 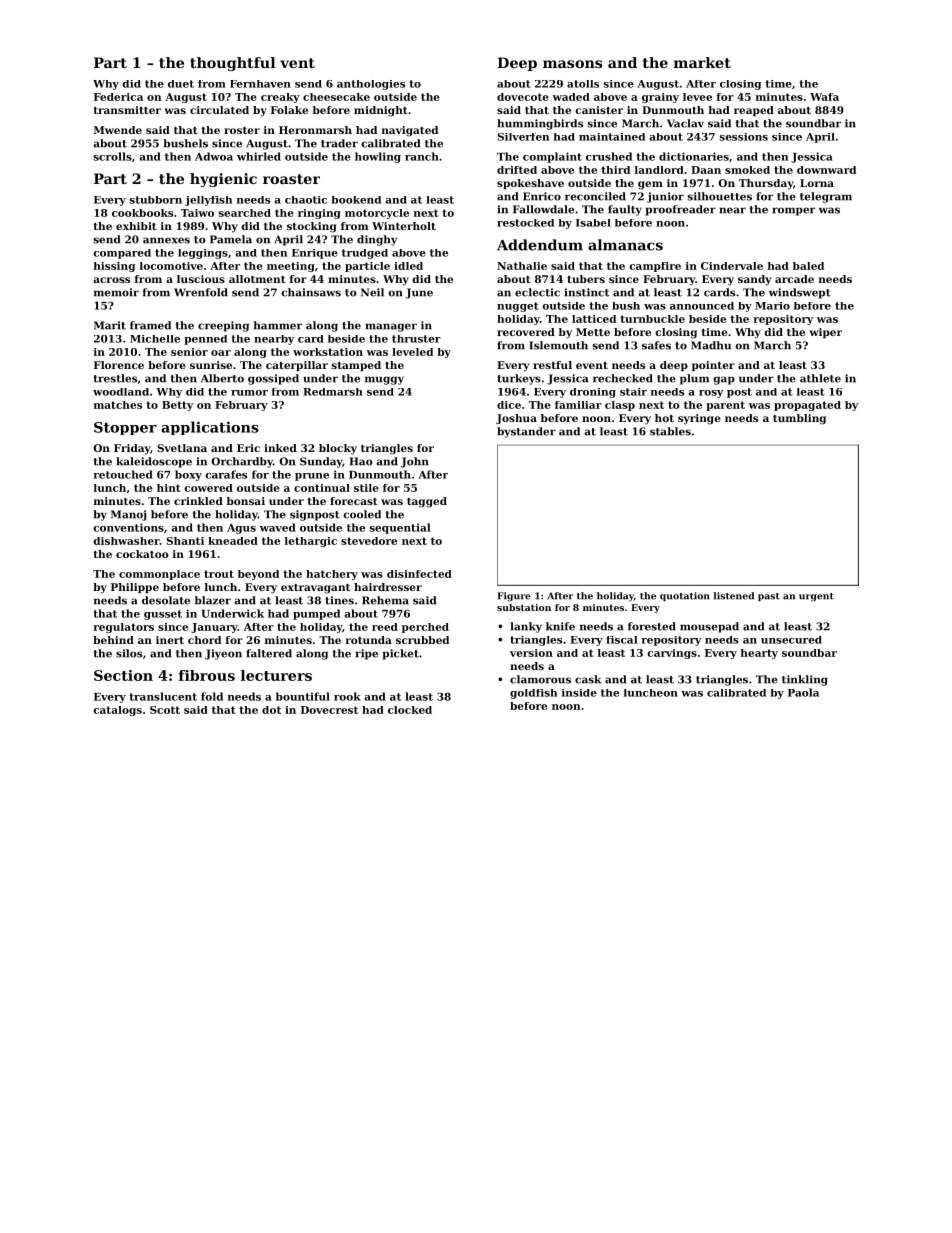 I want to click on catalogs, so click(x=118, y=711).
